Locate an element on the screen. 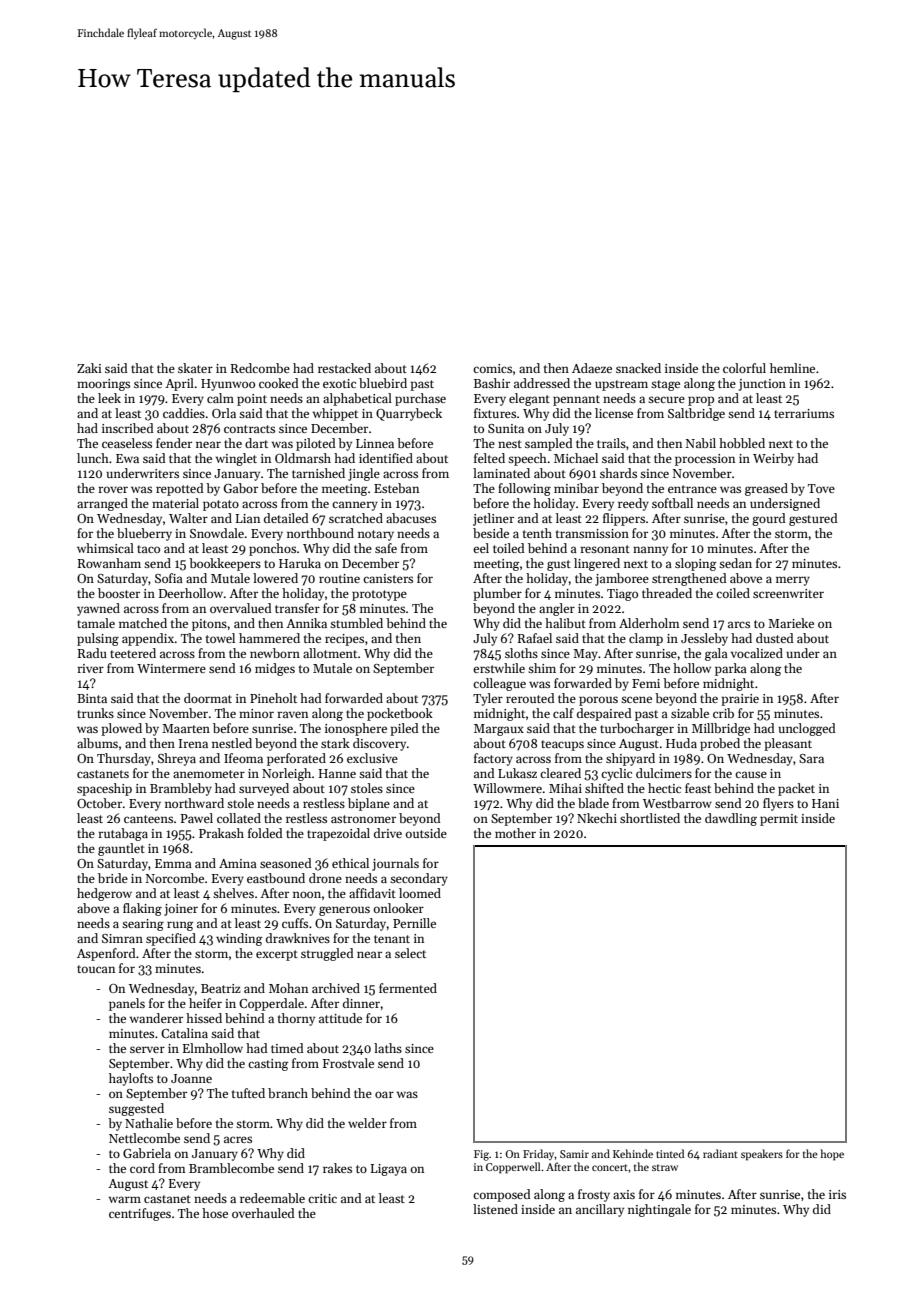 Image resolution: width=924 pixels, height=1308 pixels. hope is located at coordinates (832, 1155).
